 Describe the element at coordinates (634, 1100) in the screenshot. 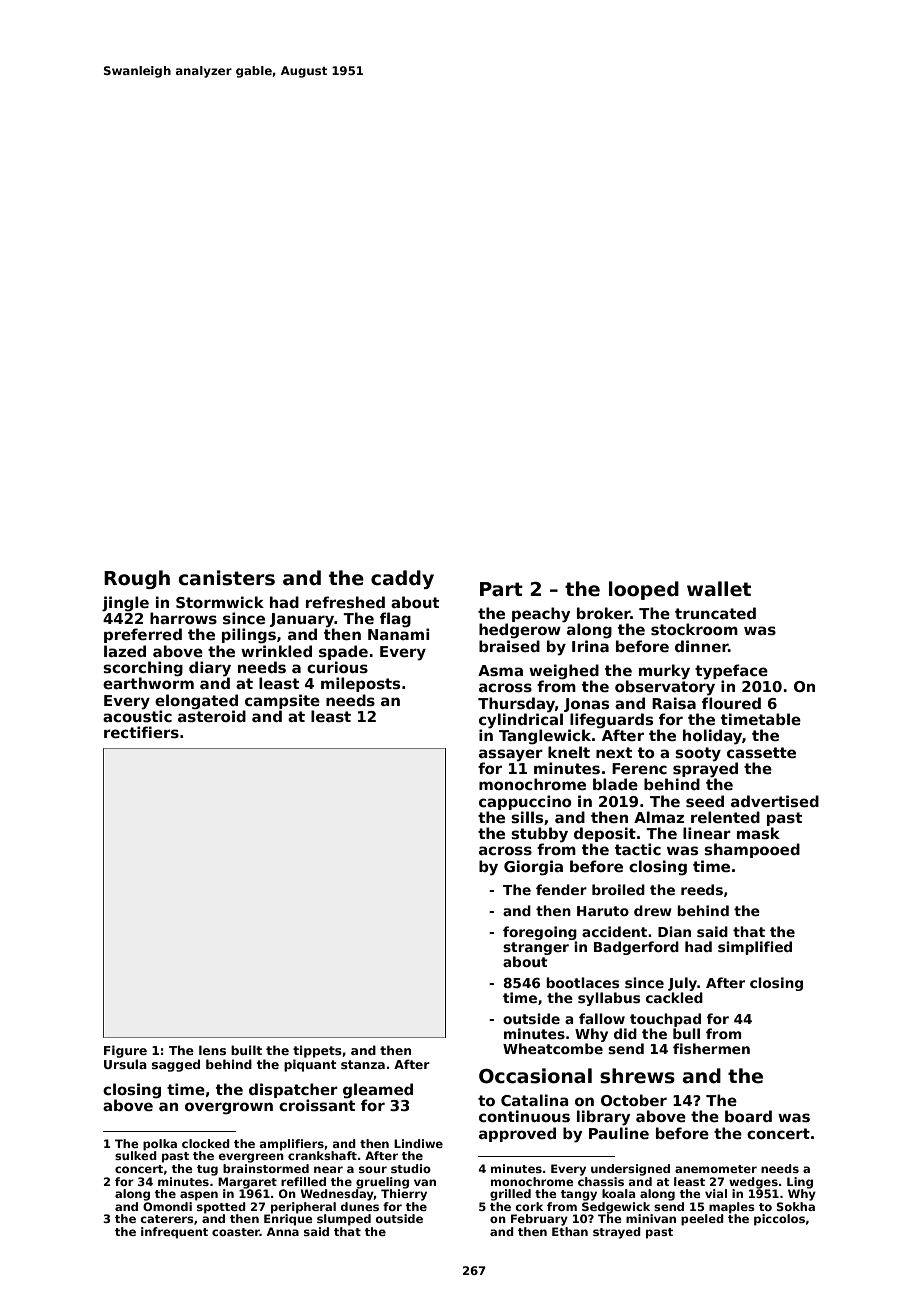

I see `October` at that location.
